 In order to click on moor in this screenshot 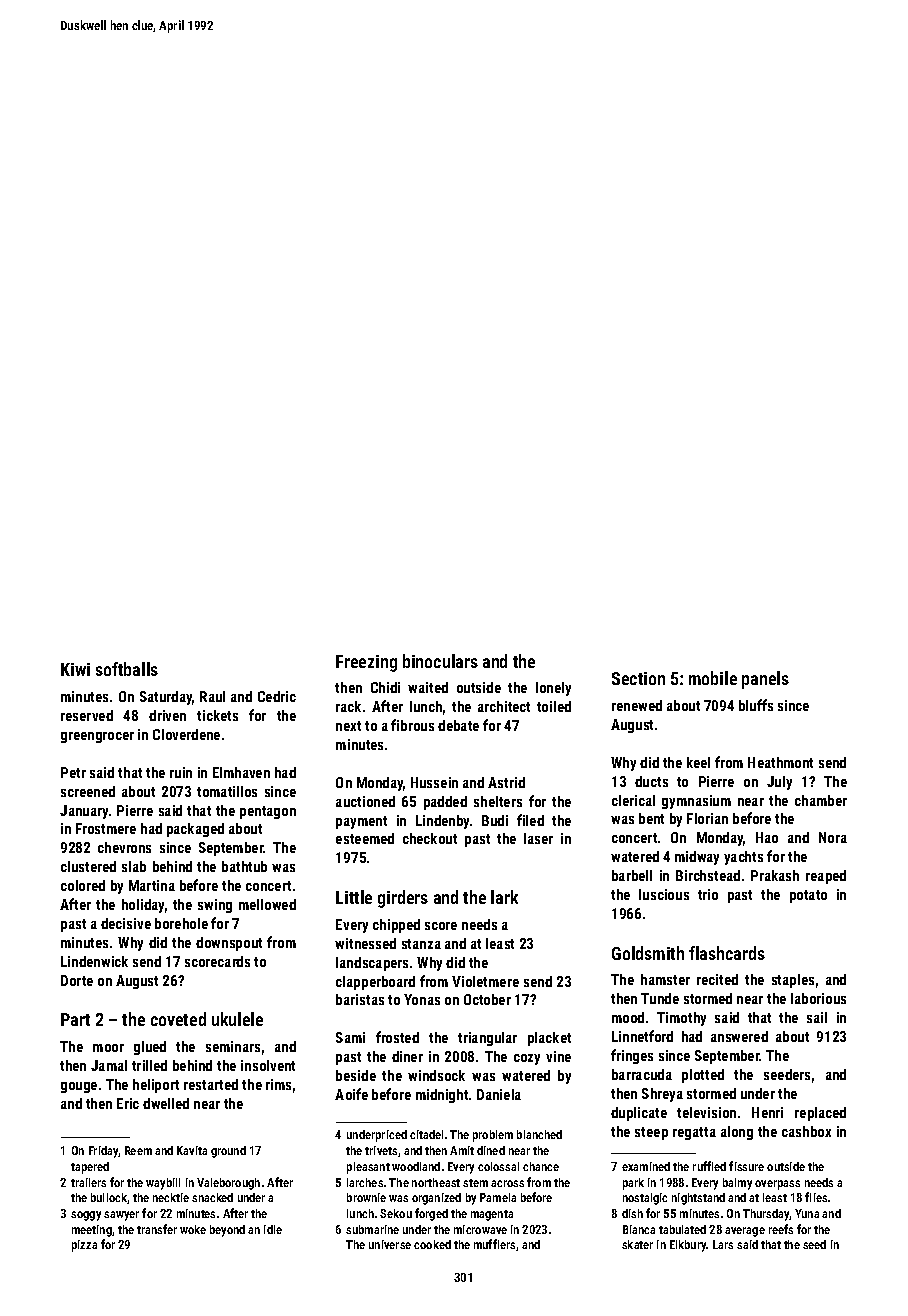, I will do `click(108, 1048)`.
